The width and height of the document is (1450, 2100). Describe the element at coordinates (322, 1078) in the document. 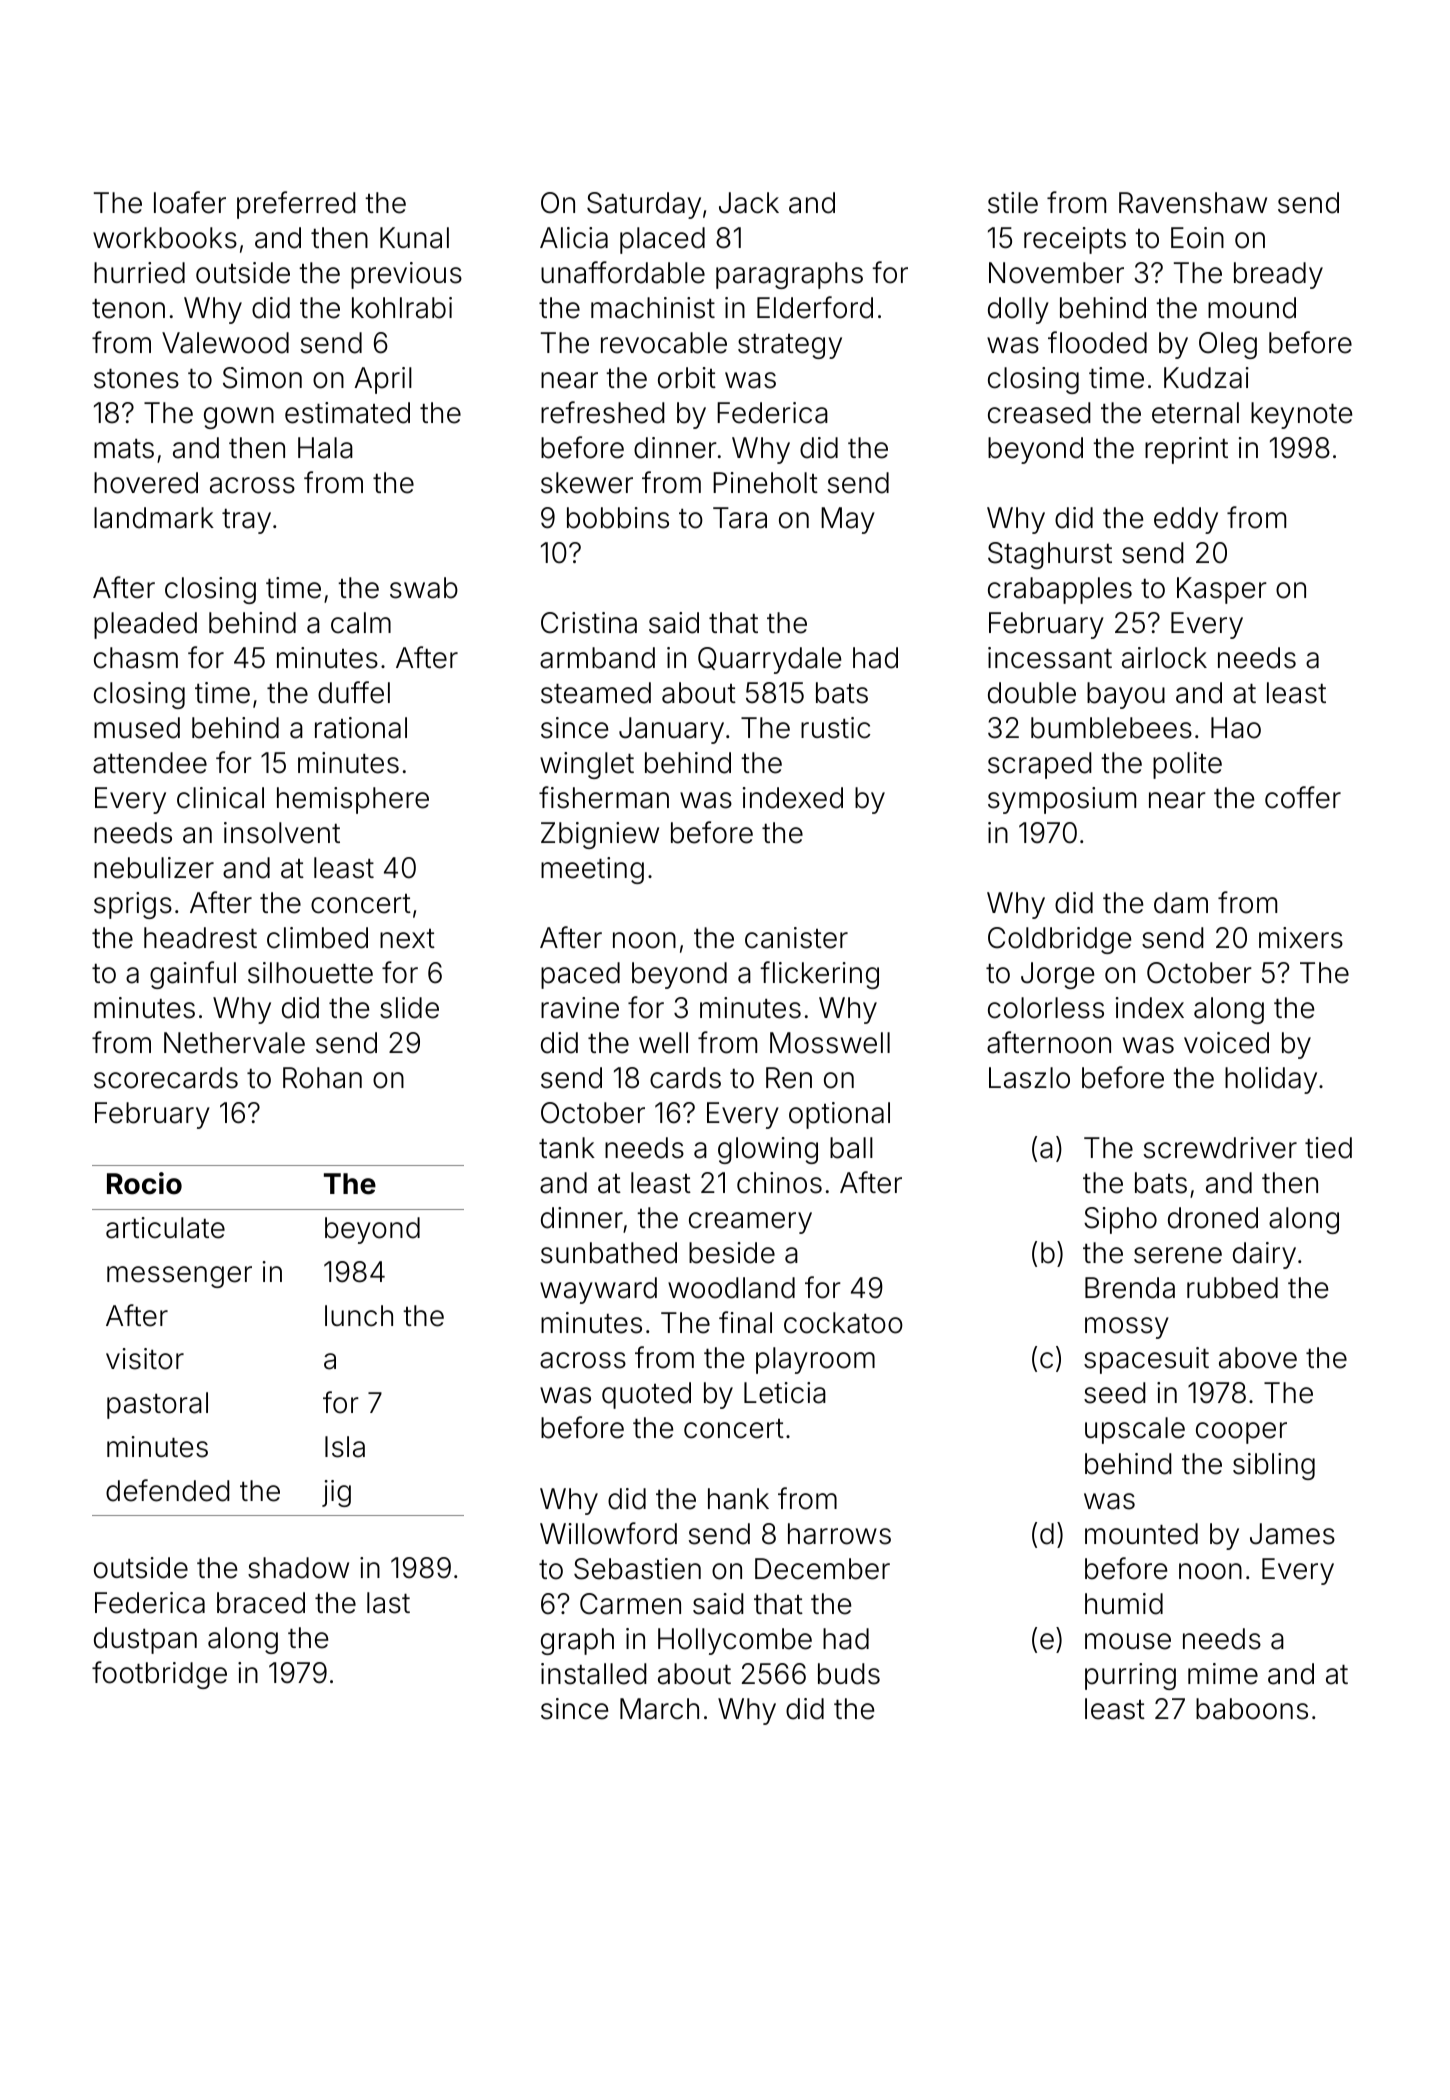

I see `Rohan` at that location.
